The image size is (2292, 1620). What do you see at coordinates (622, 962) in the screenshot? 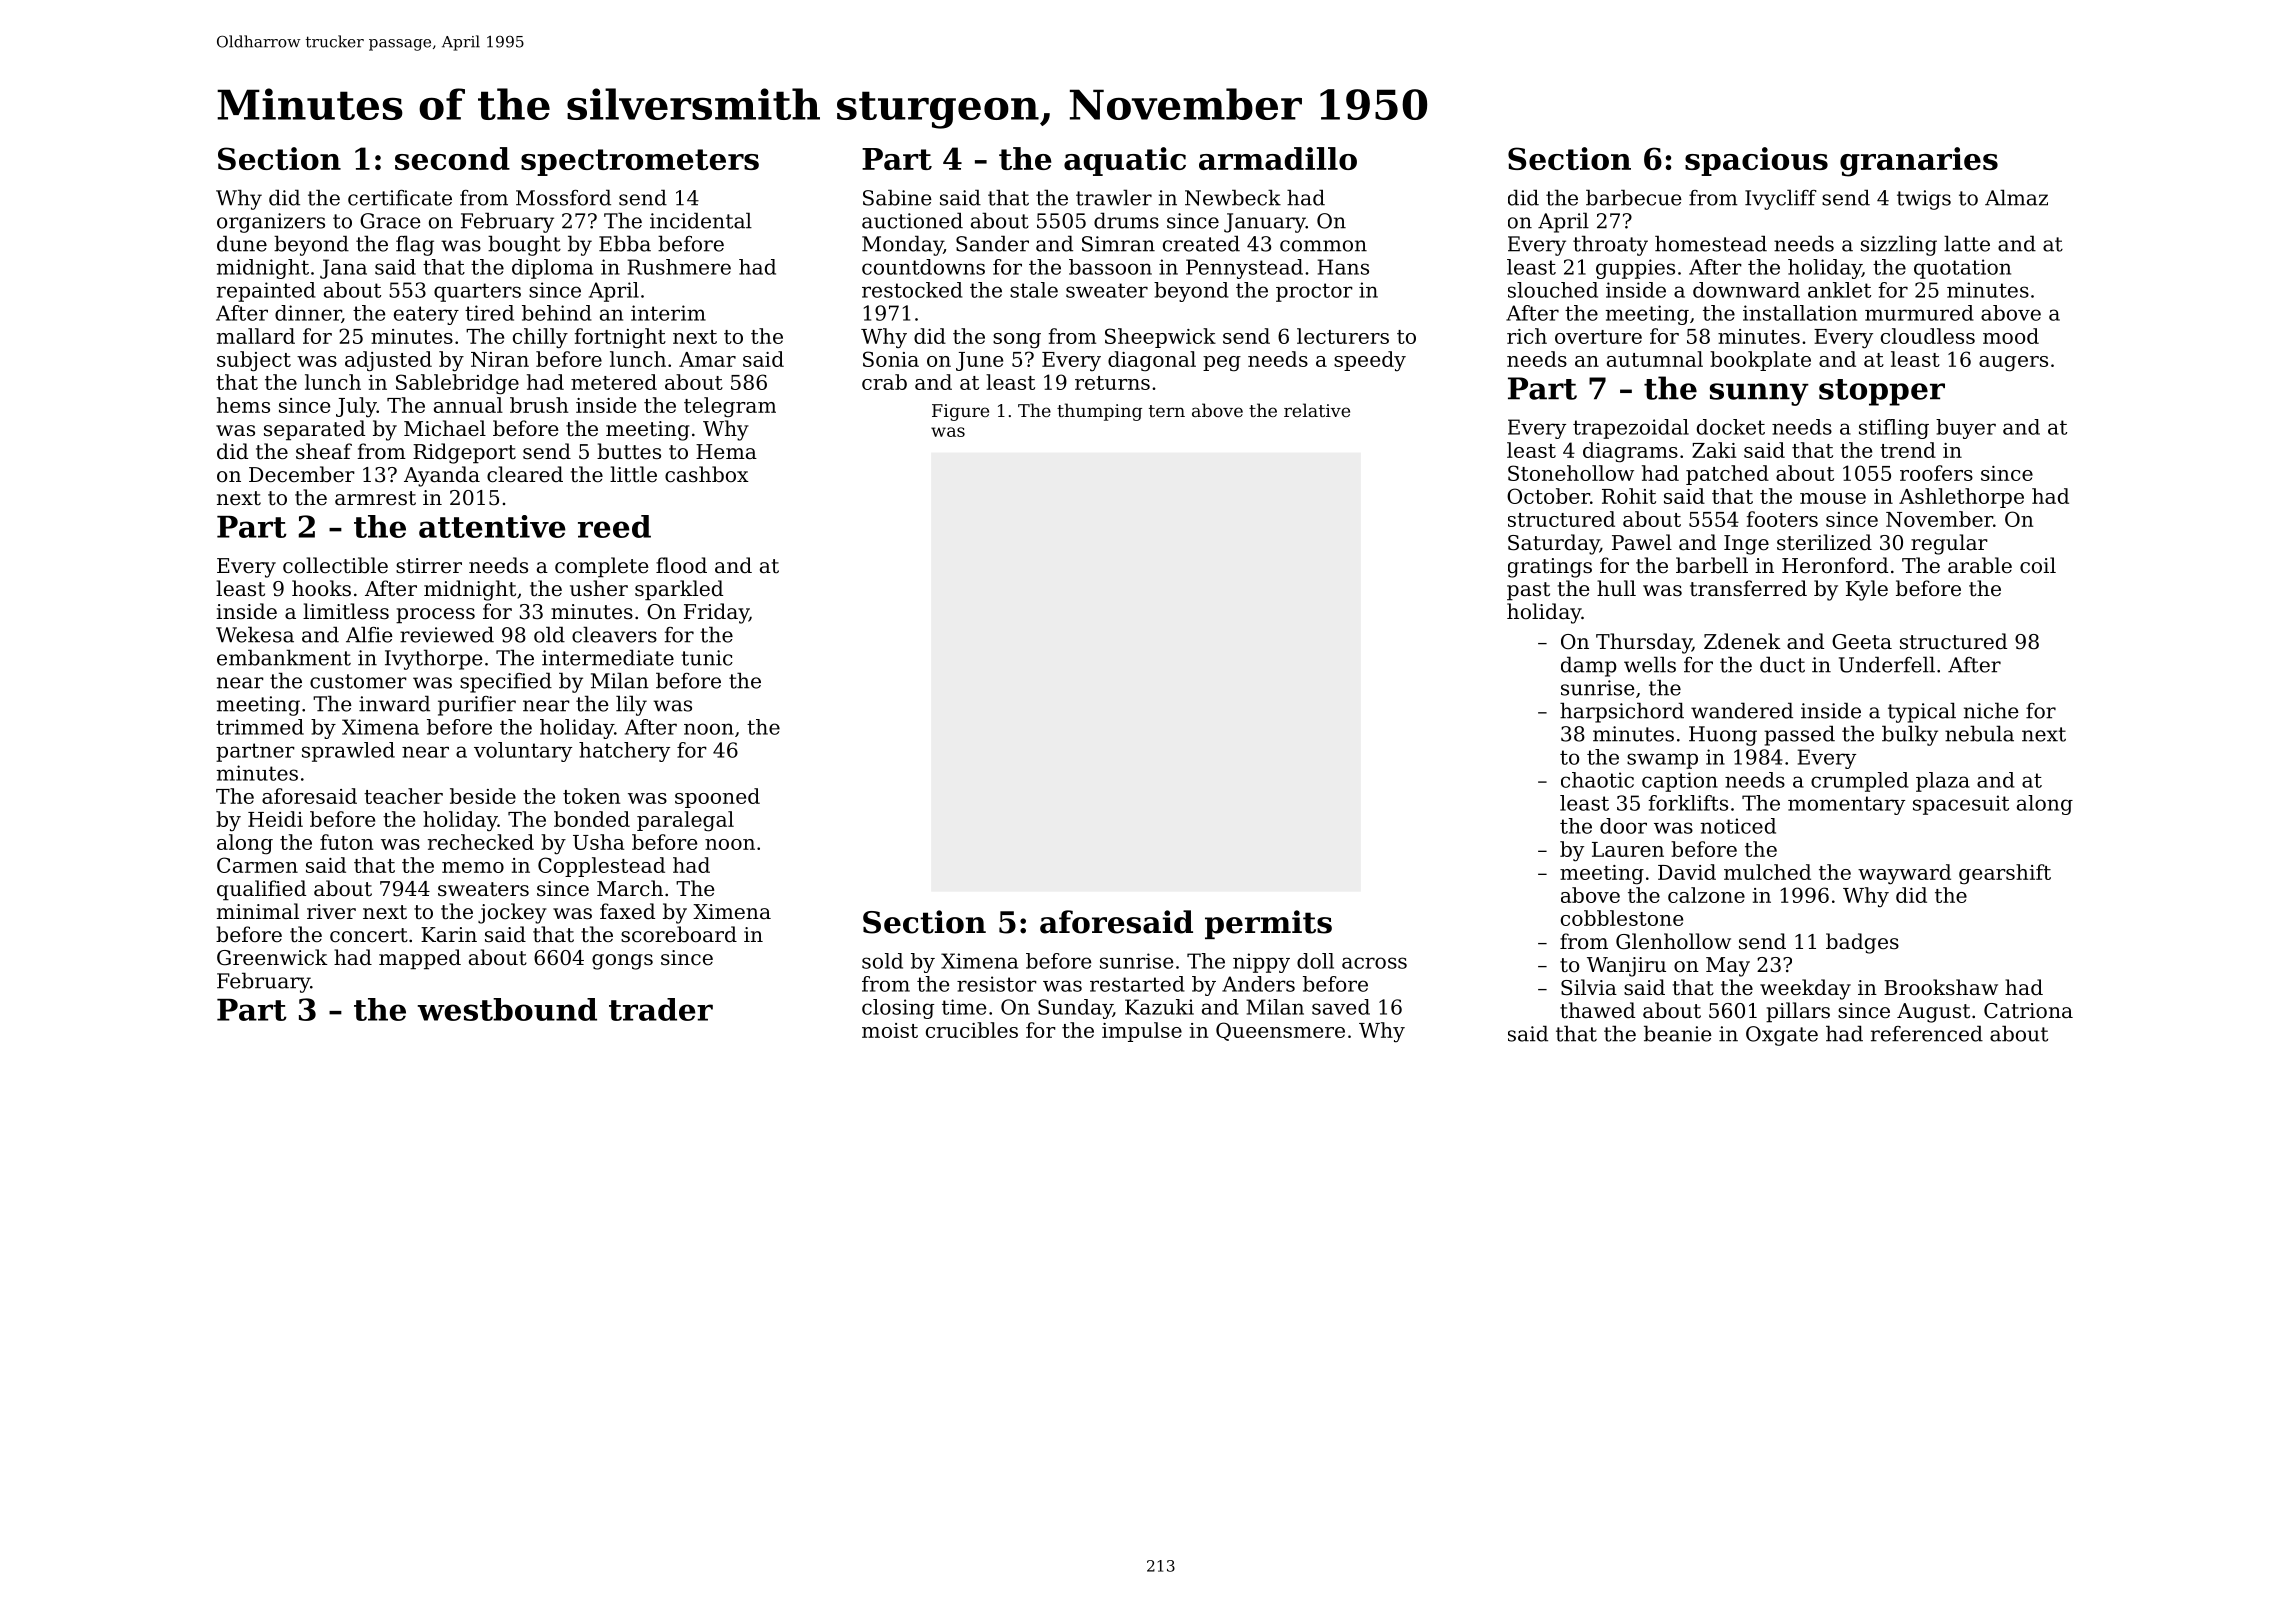
I see `gongs` at bounding box center [622, 962].
